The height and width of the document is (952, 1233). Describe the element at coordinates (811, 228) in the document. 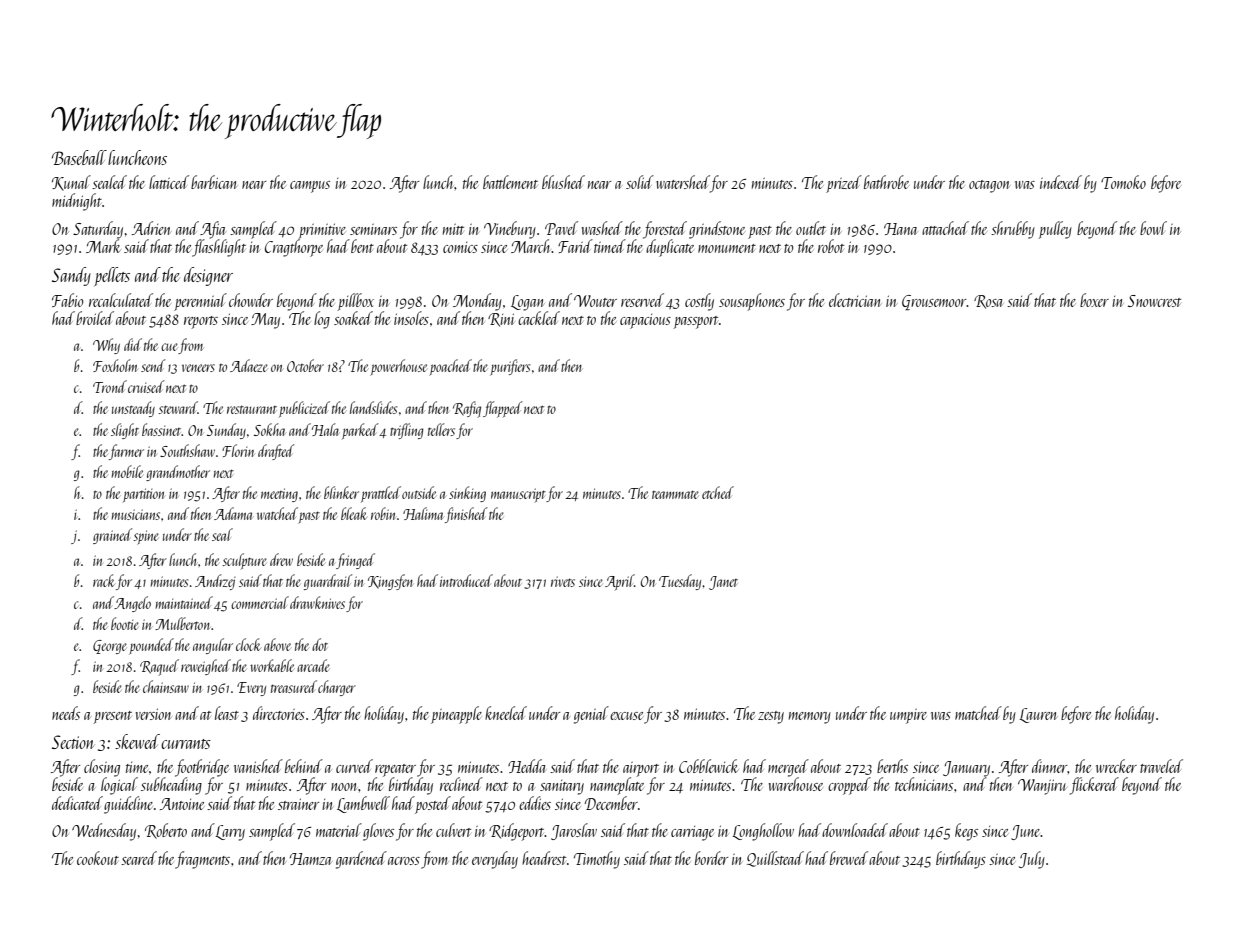

I see `outlet` at that location.
